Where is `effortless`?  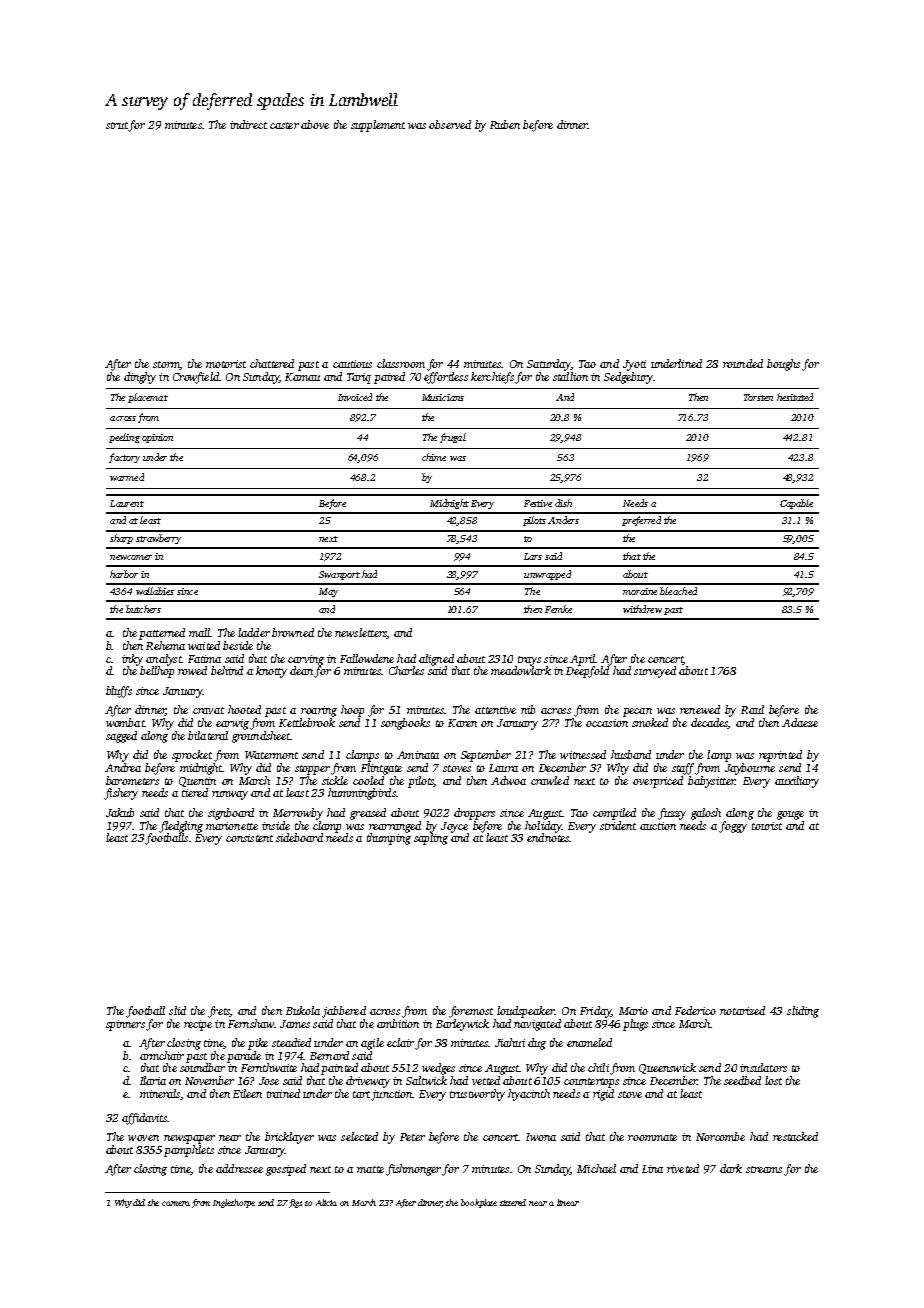
effortless is located at coordinates (446, 378).
